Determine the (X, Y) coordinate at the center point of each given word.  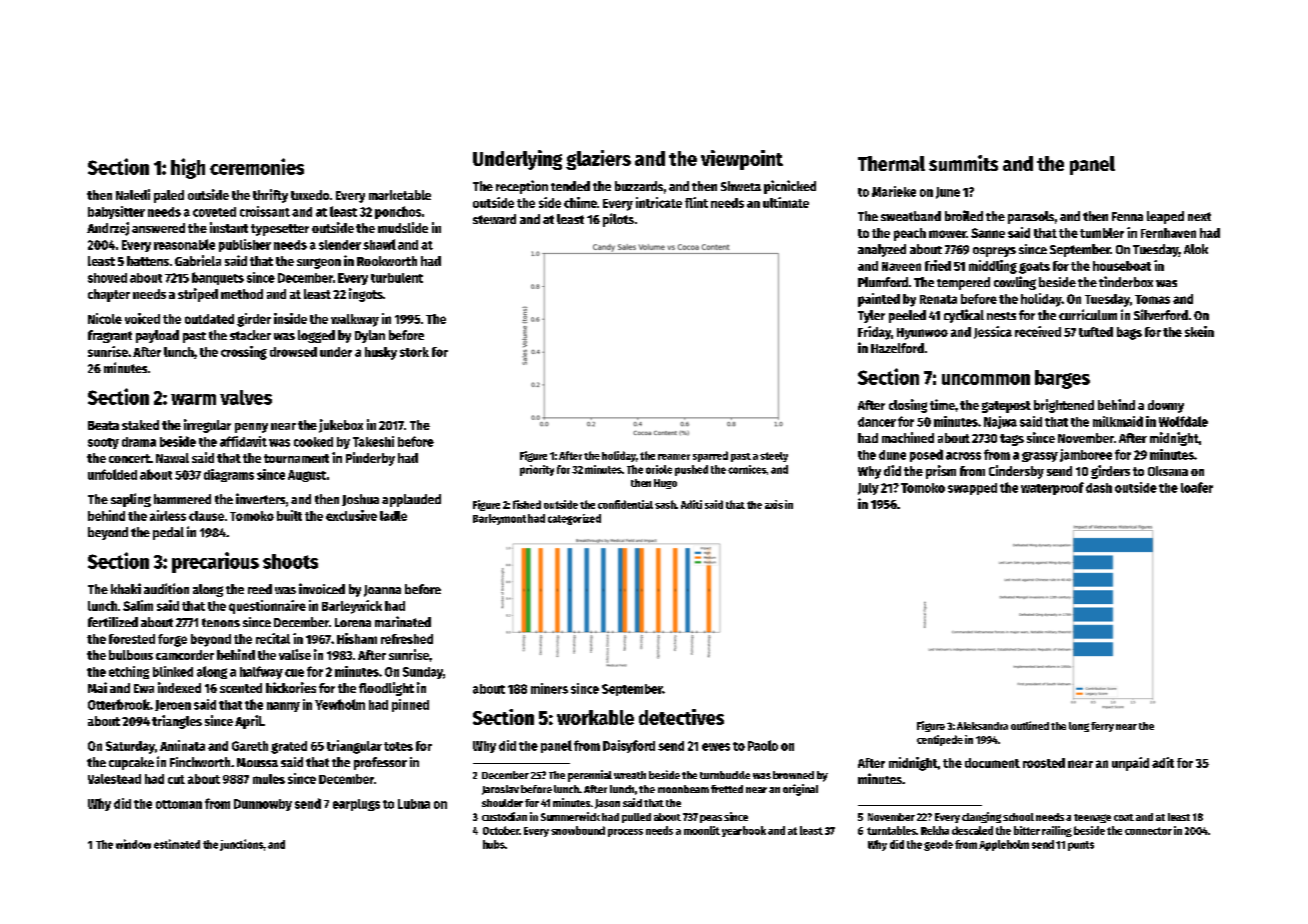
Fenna (1127, 216)
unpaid (1130, 764)
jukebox (341, 426)
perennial (590, 776)
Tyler (871, 316)
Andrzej (108, 229)
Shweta (741, 186)
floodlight (386, 689)
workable (595, 717)
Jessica (993, 332)
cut (176, 779)
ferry (1102, 727)
